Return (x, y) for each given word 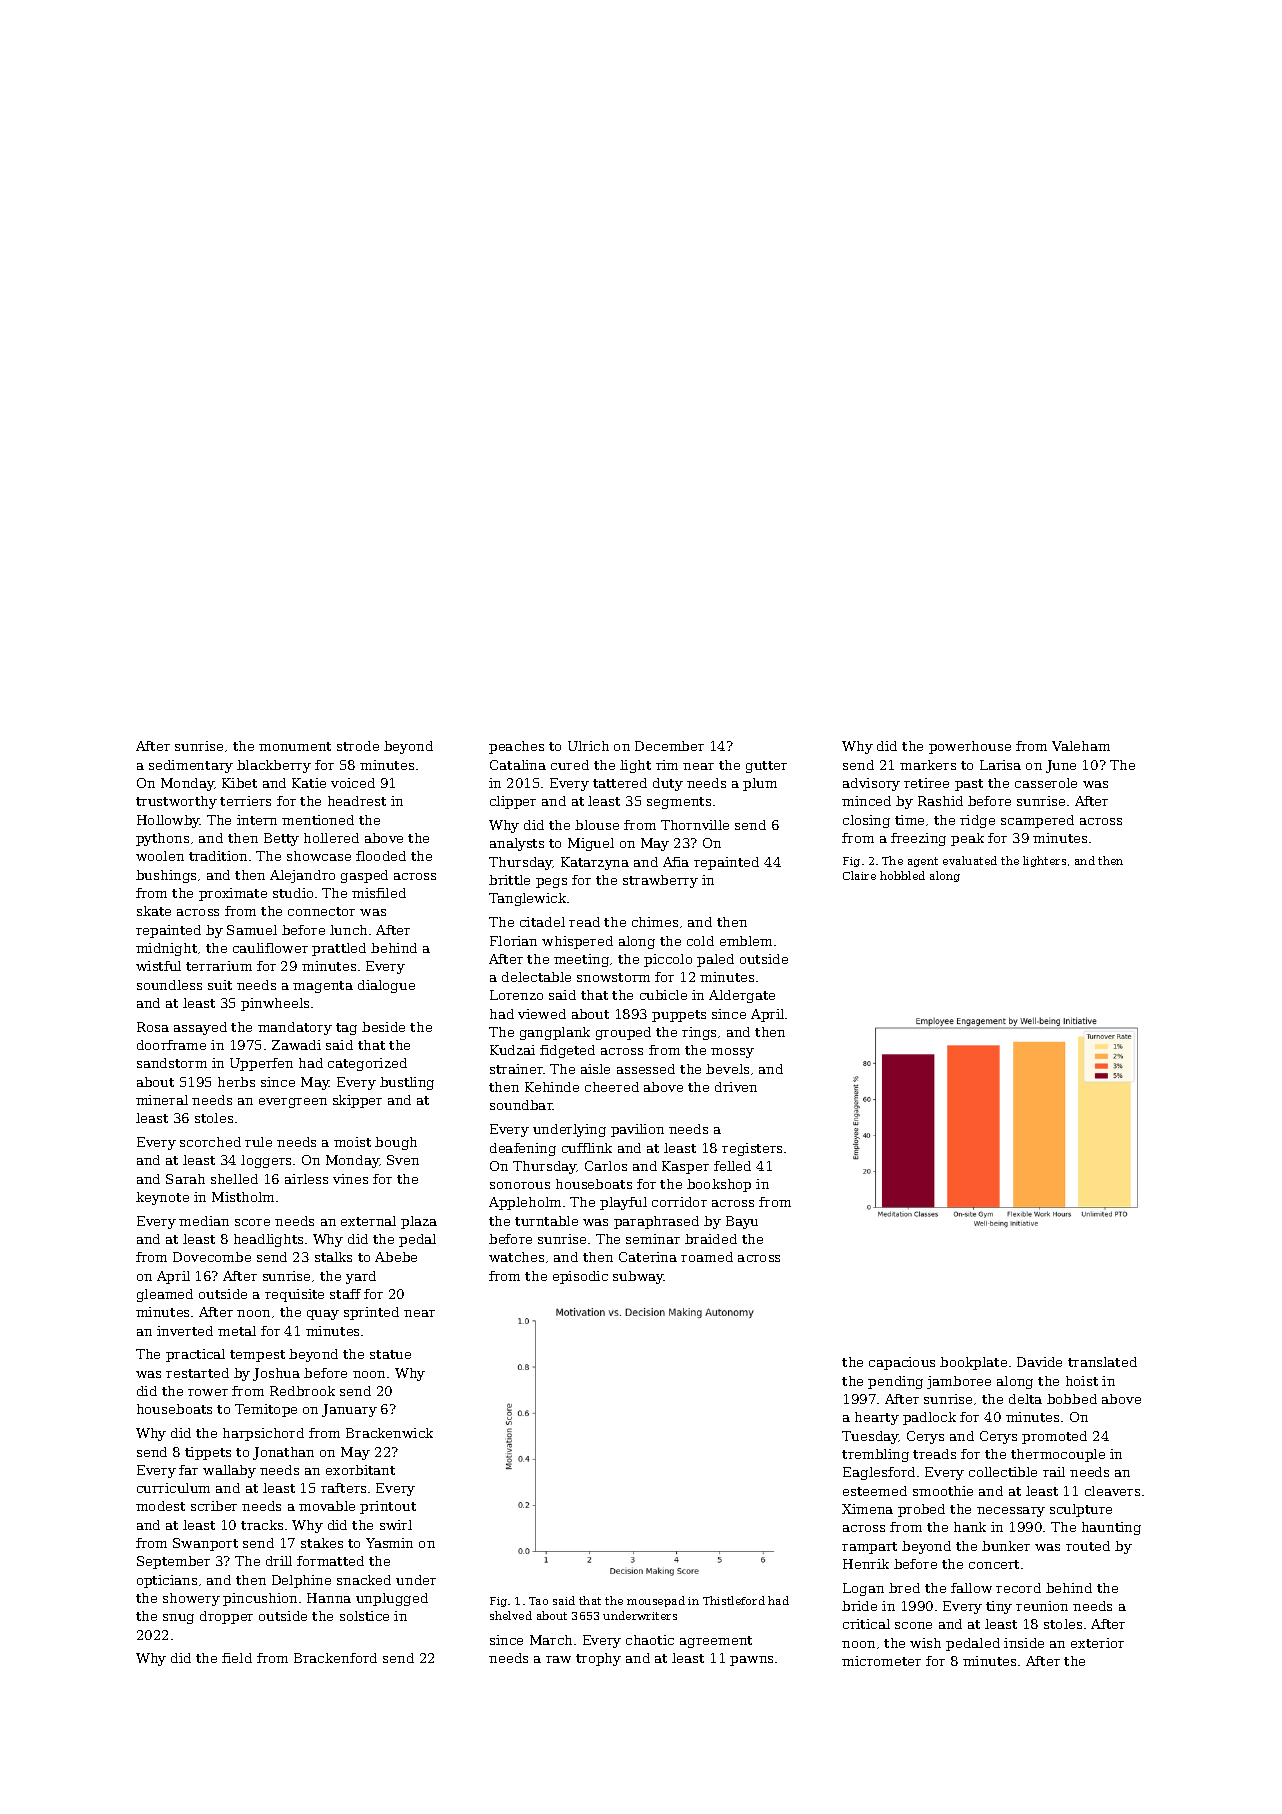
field (237, 1658)
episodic (580, 1277)
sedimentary (191, 766)
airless (306, 1179)
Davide (1039, 1362)
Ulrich (588, 746)
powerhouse (970, 747)
